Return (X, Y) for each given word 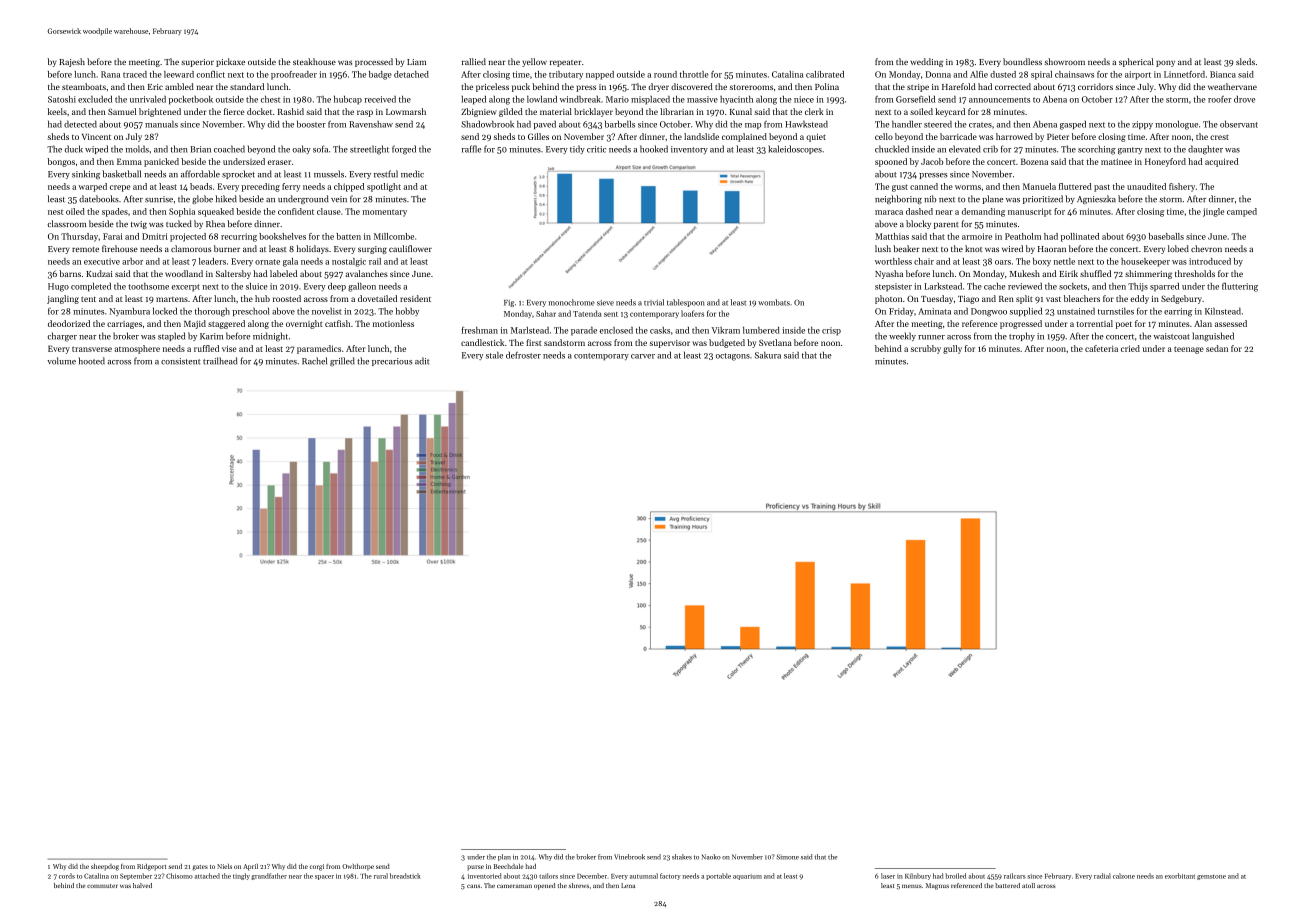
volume (61, 361)
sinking (86, 175)
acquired (1221, 162)
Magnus (937, 886)
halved (142, 885)
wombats (774, 302)
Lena (628, 885)
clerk (814, 111)
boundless (1022, 61)
